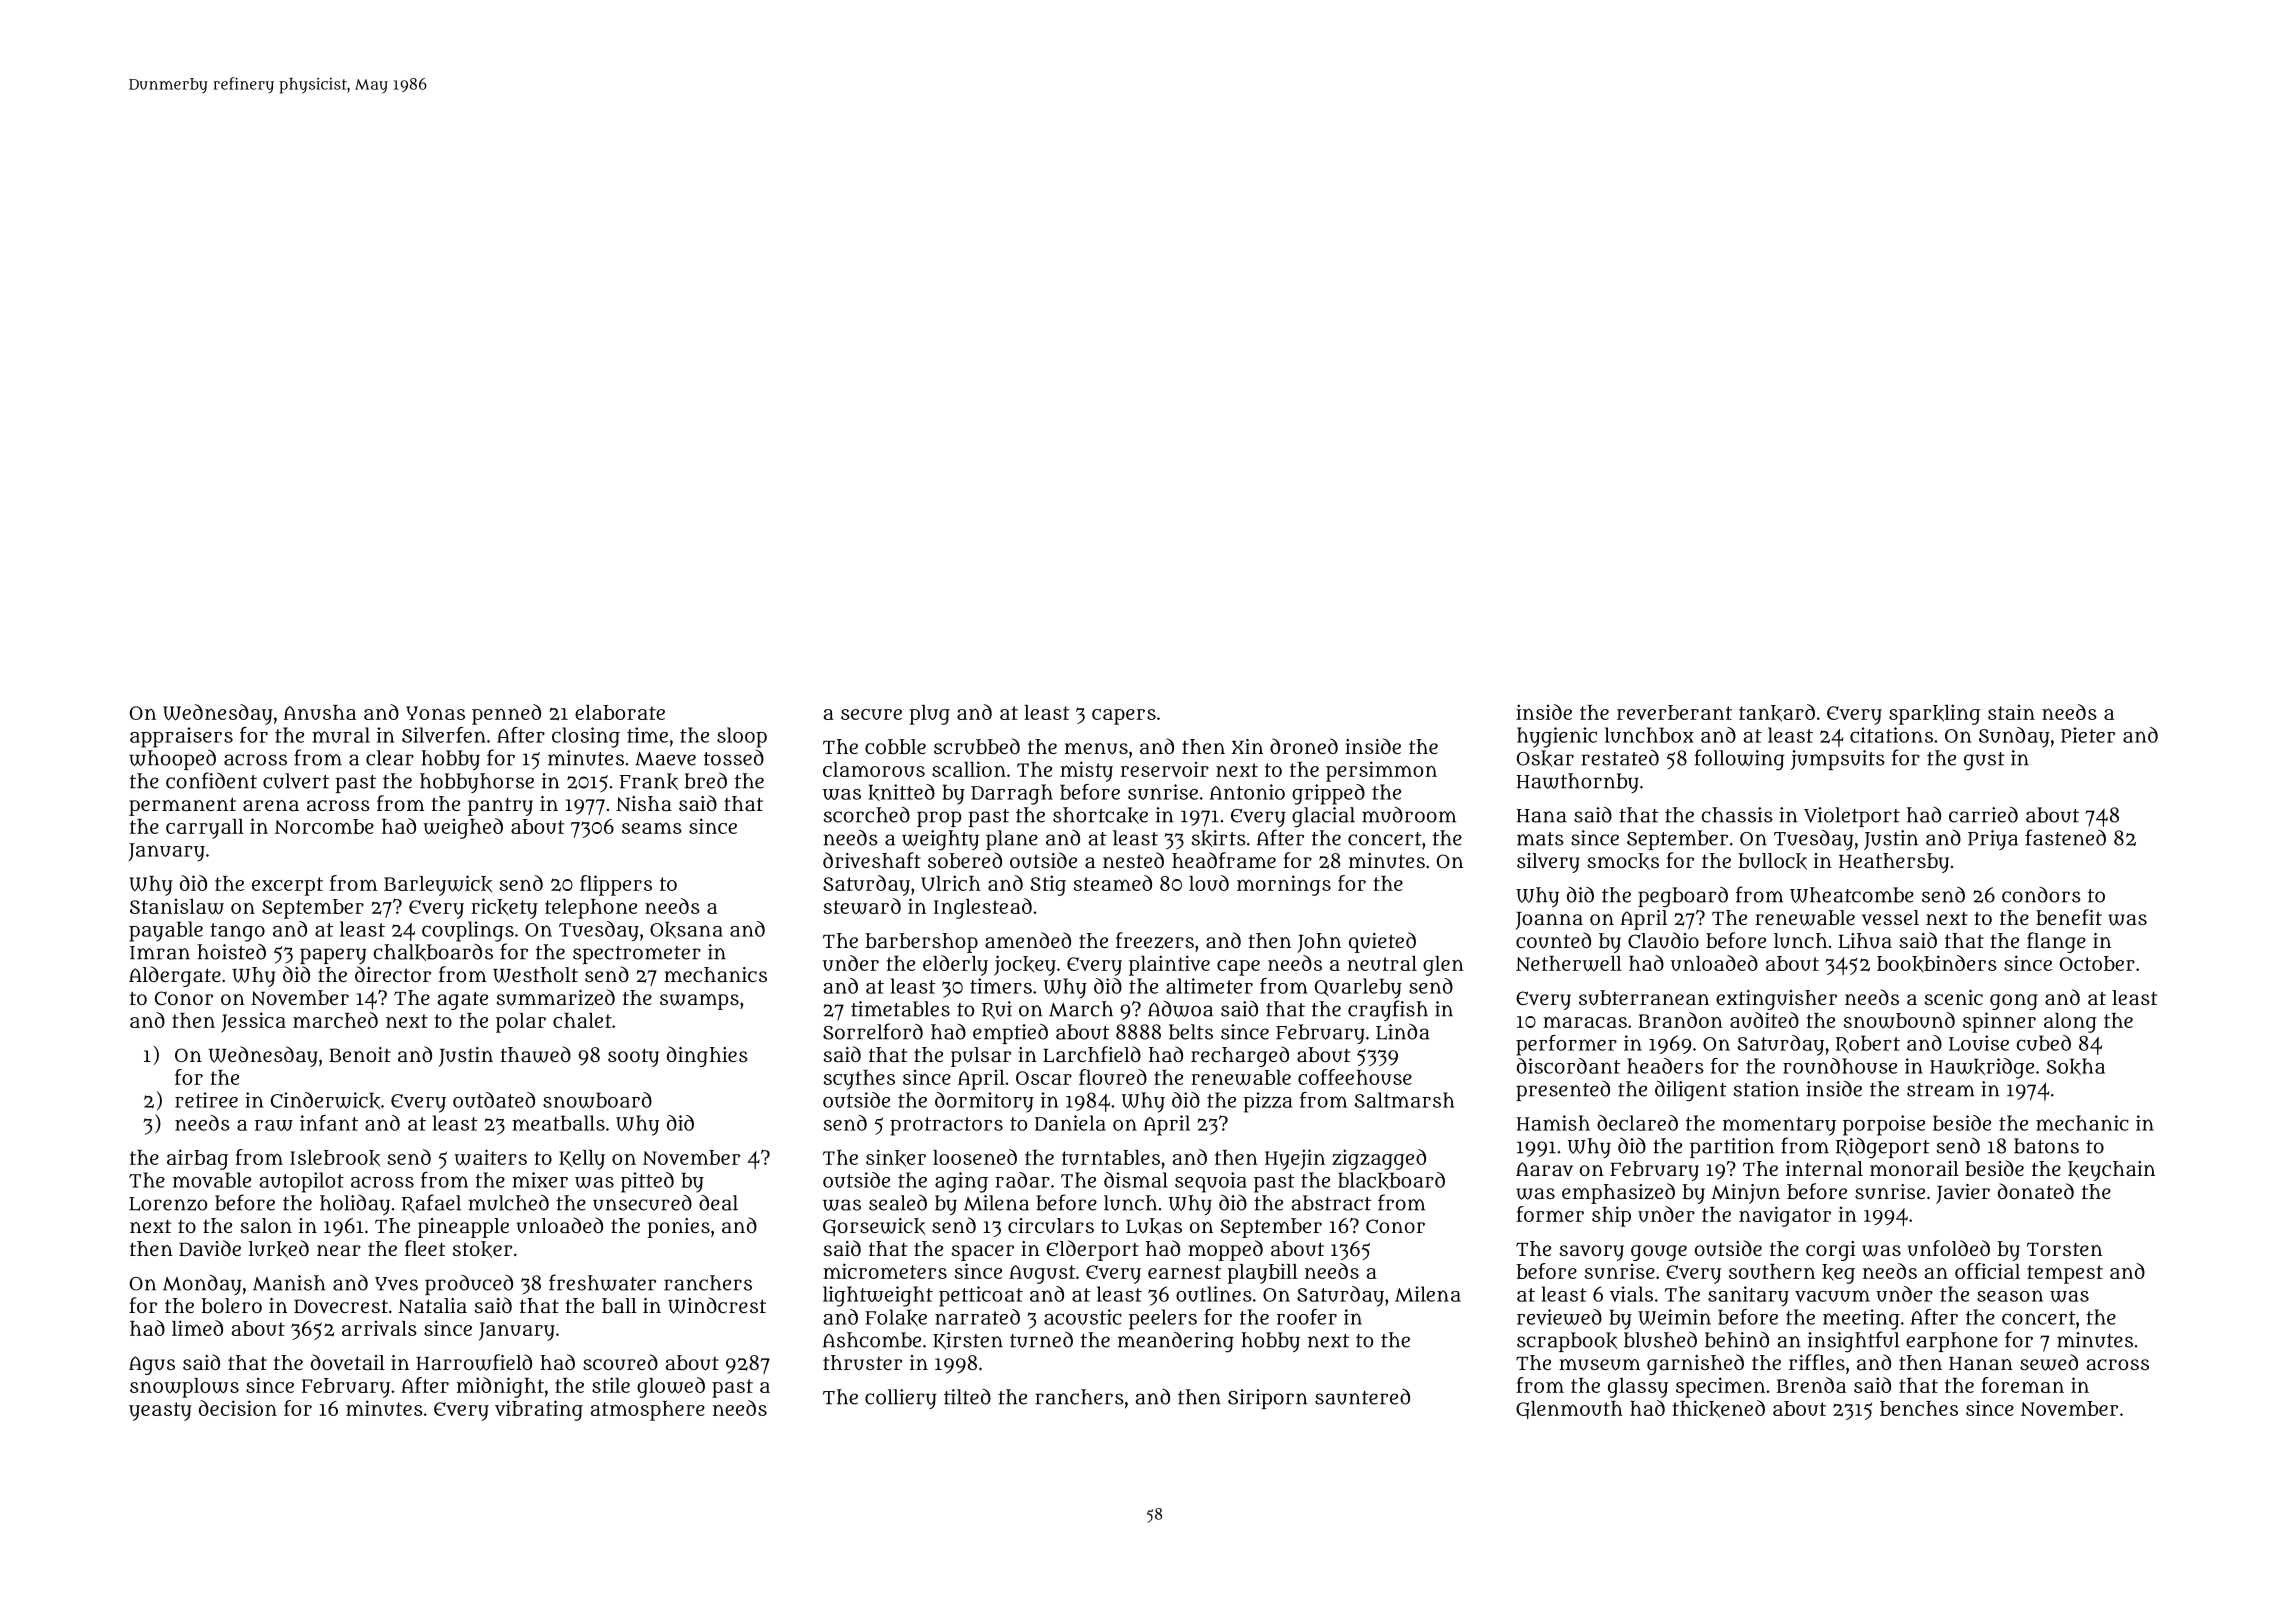 The width and height of the page is (2292, 1620). Describe the element at coordinates (647, 1182) in the page. I see `pitted` at that location.
